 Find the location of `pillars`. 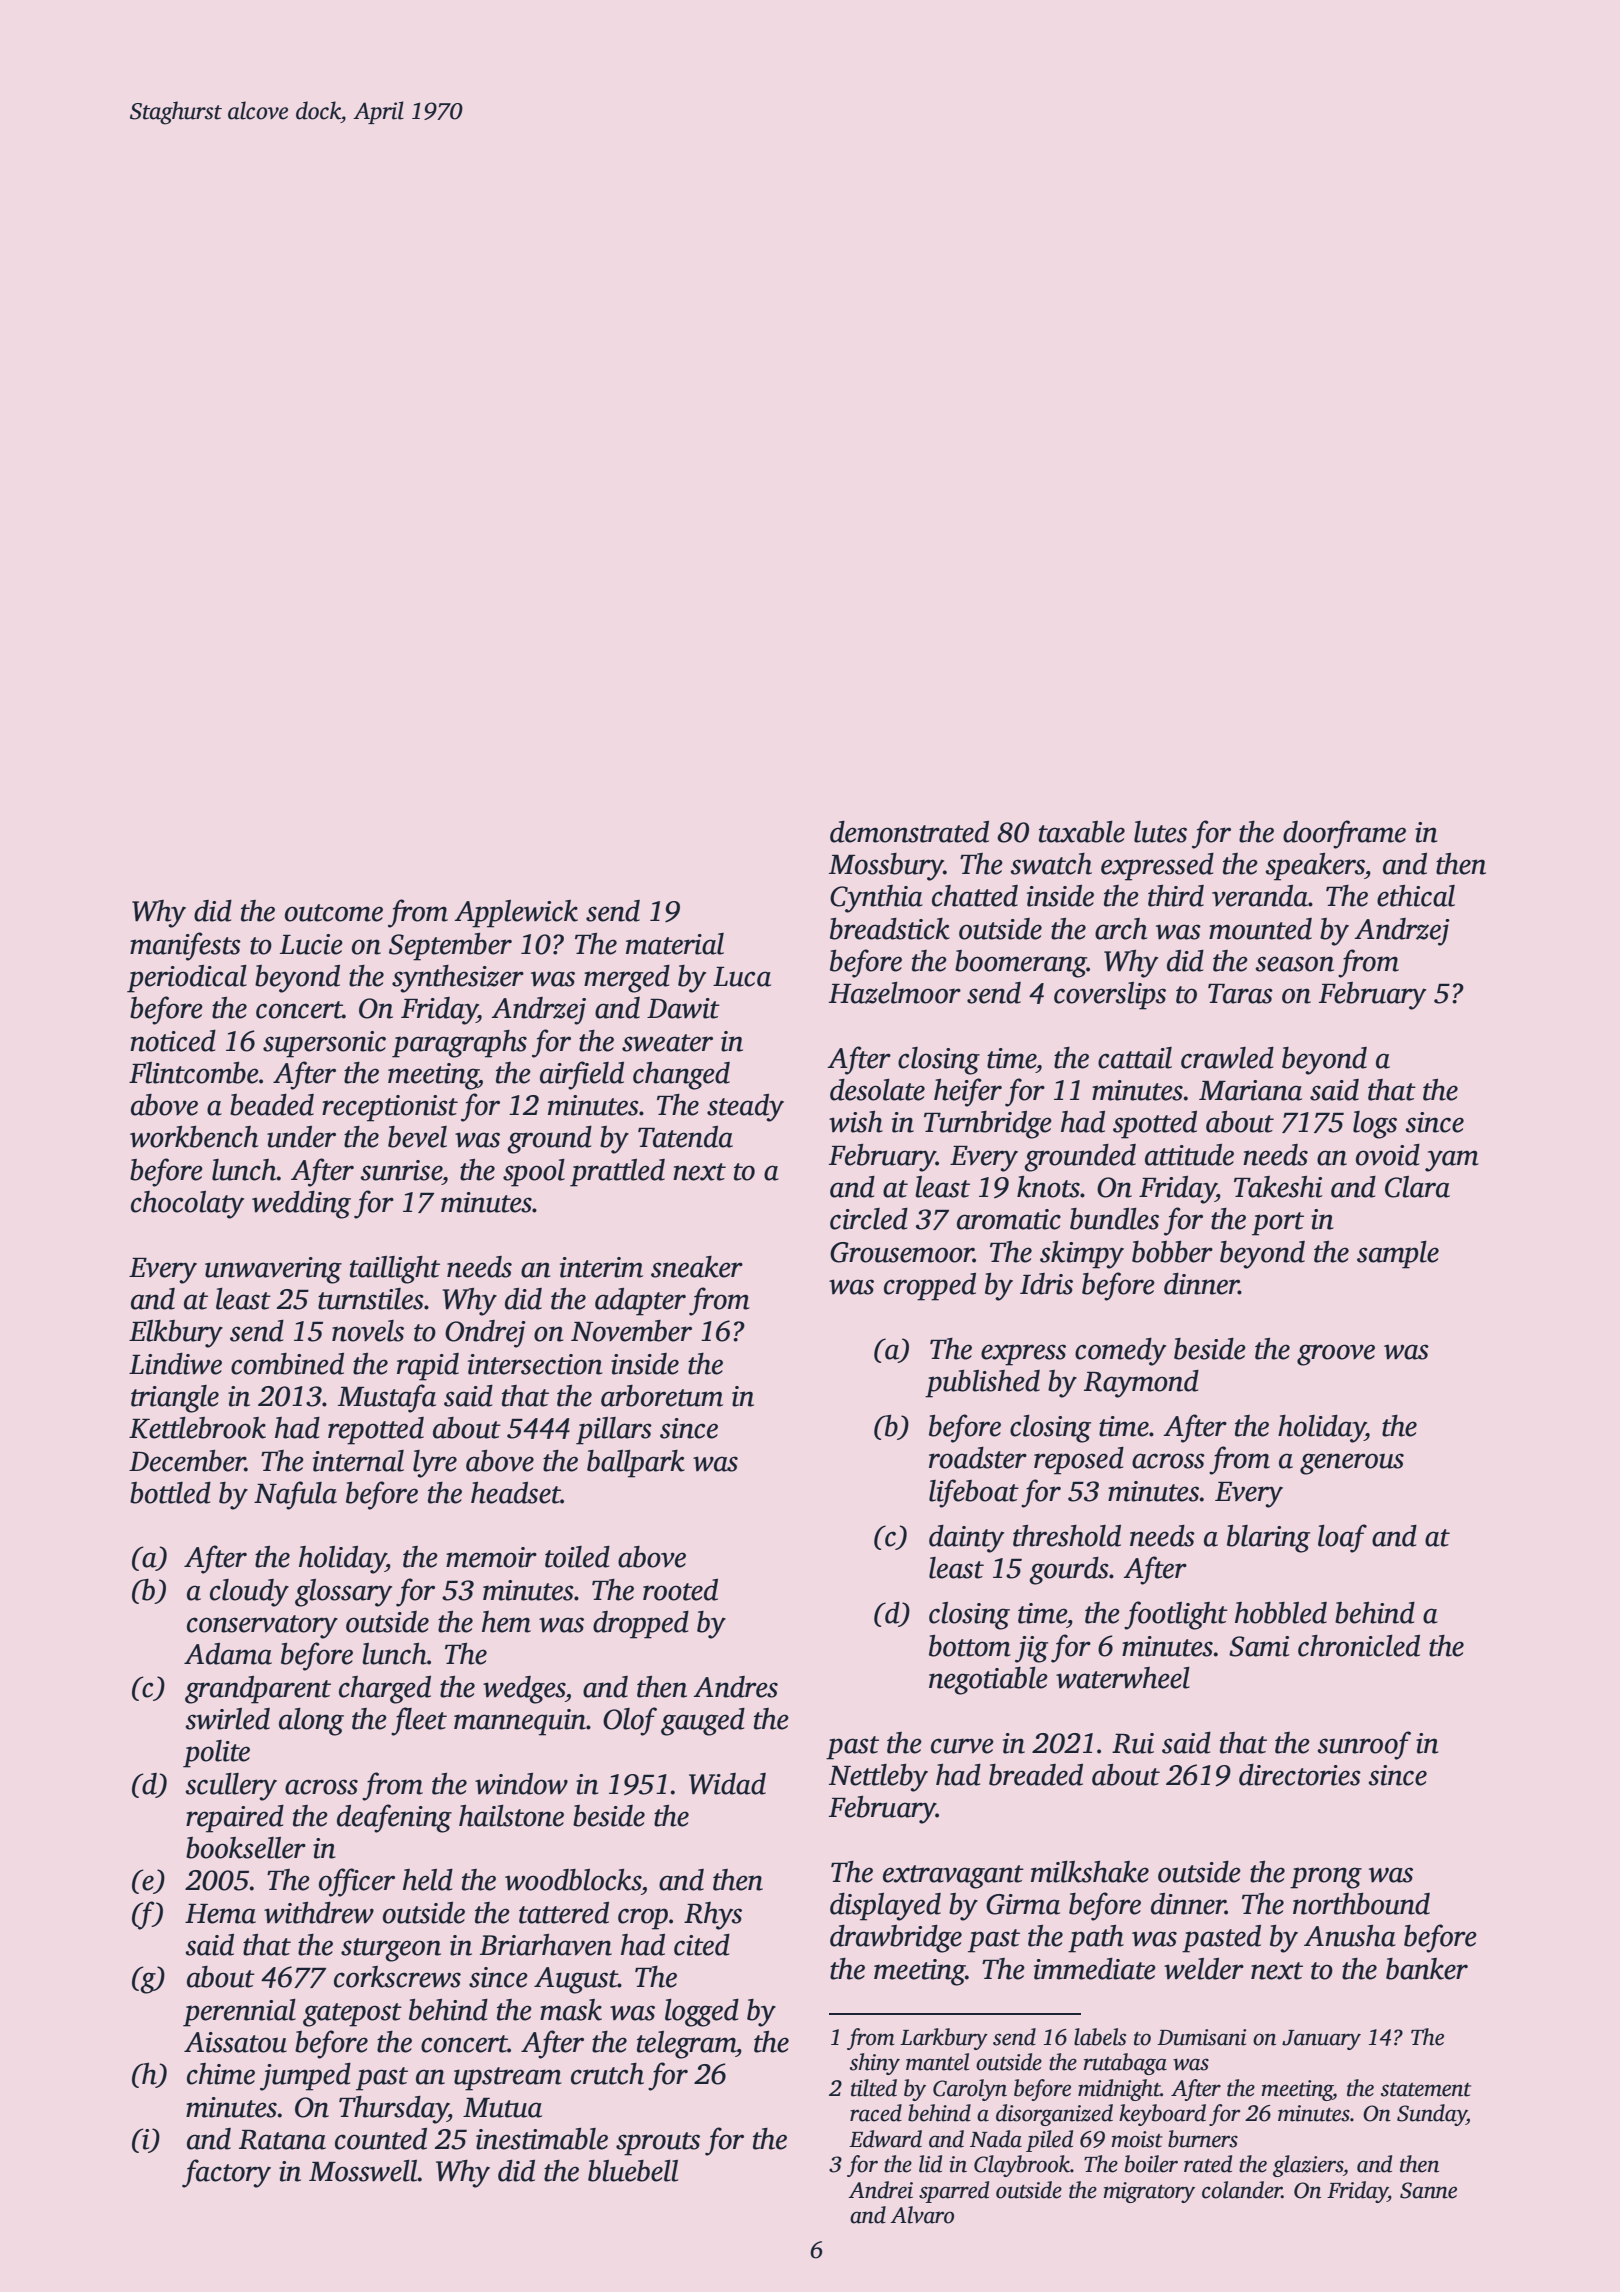

pillars is located at coordinates (614, 1431).
